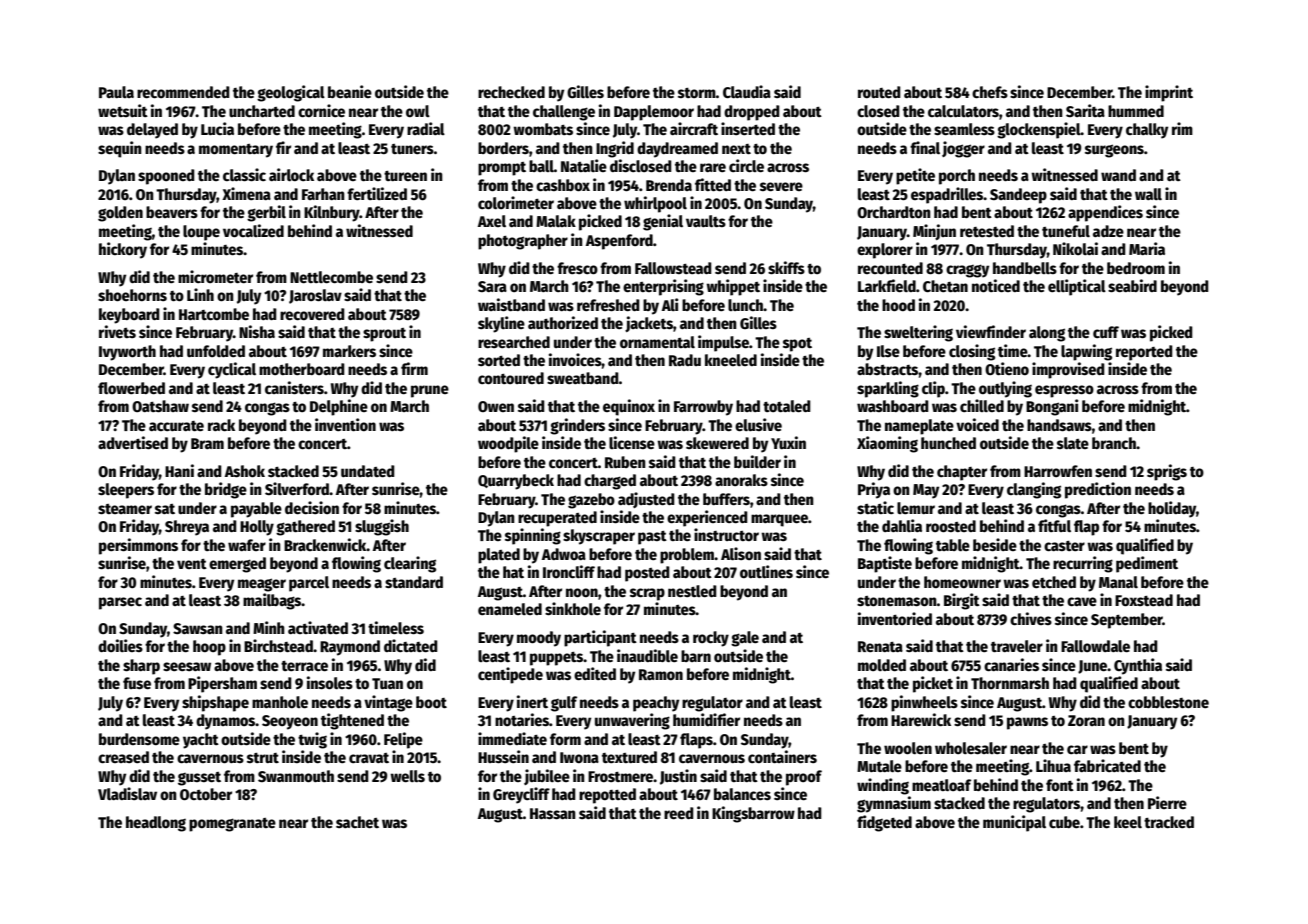  What do you see at coordinates (1092, 667) in the page?
I see `June` at bounding box center [1092, 667].
